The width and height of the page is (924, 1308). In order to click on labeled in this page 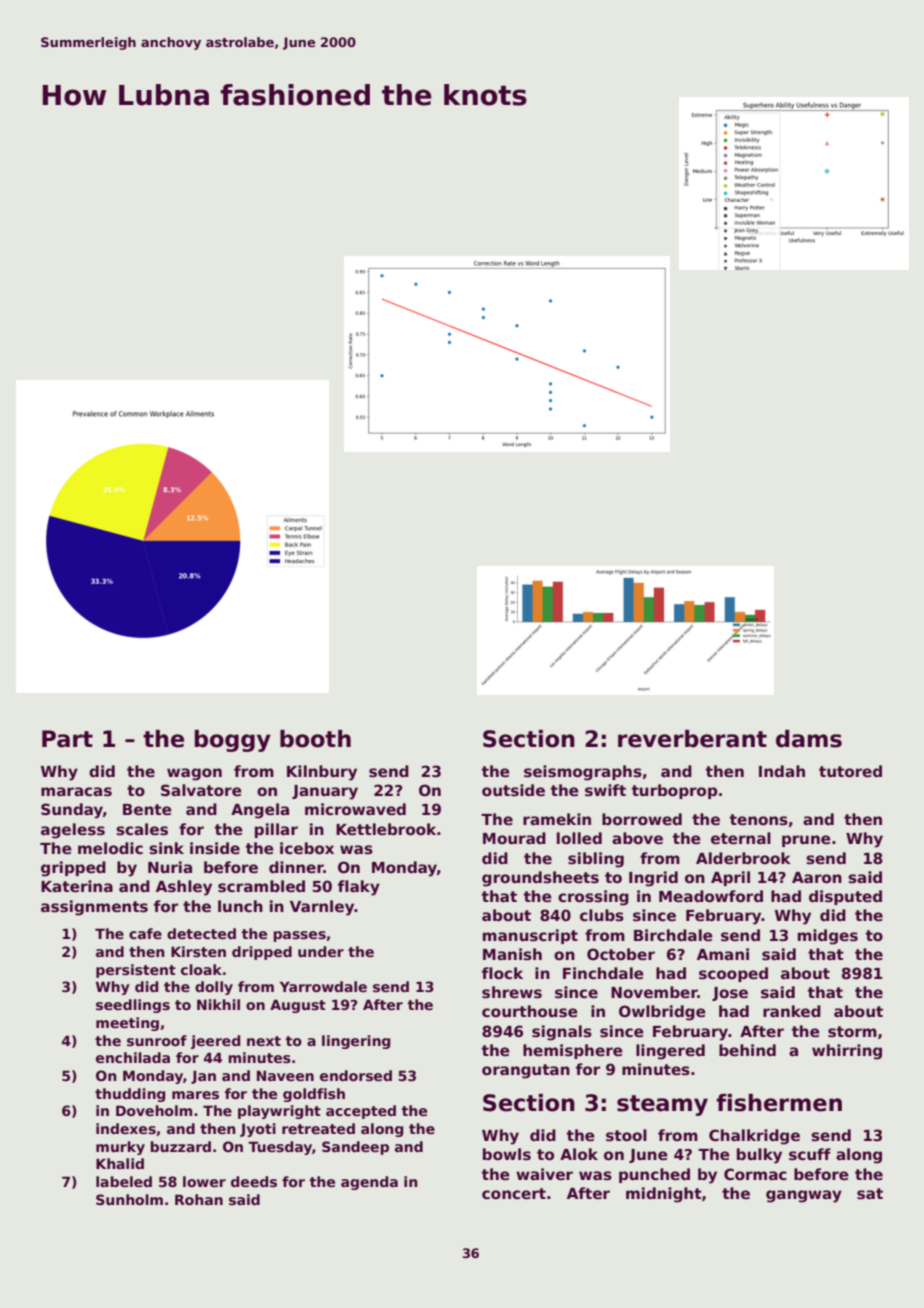, I will do `click(124, 1181)`.
